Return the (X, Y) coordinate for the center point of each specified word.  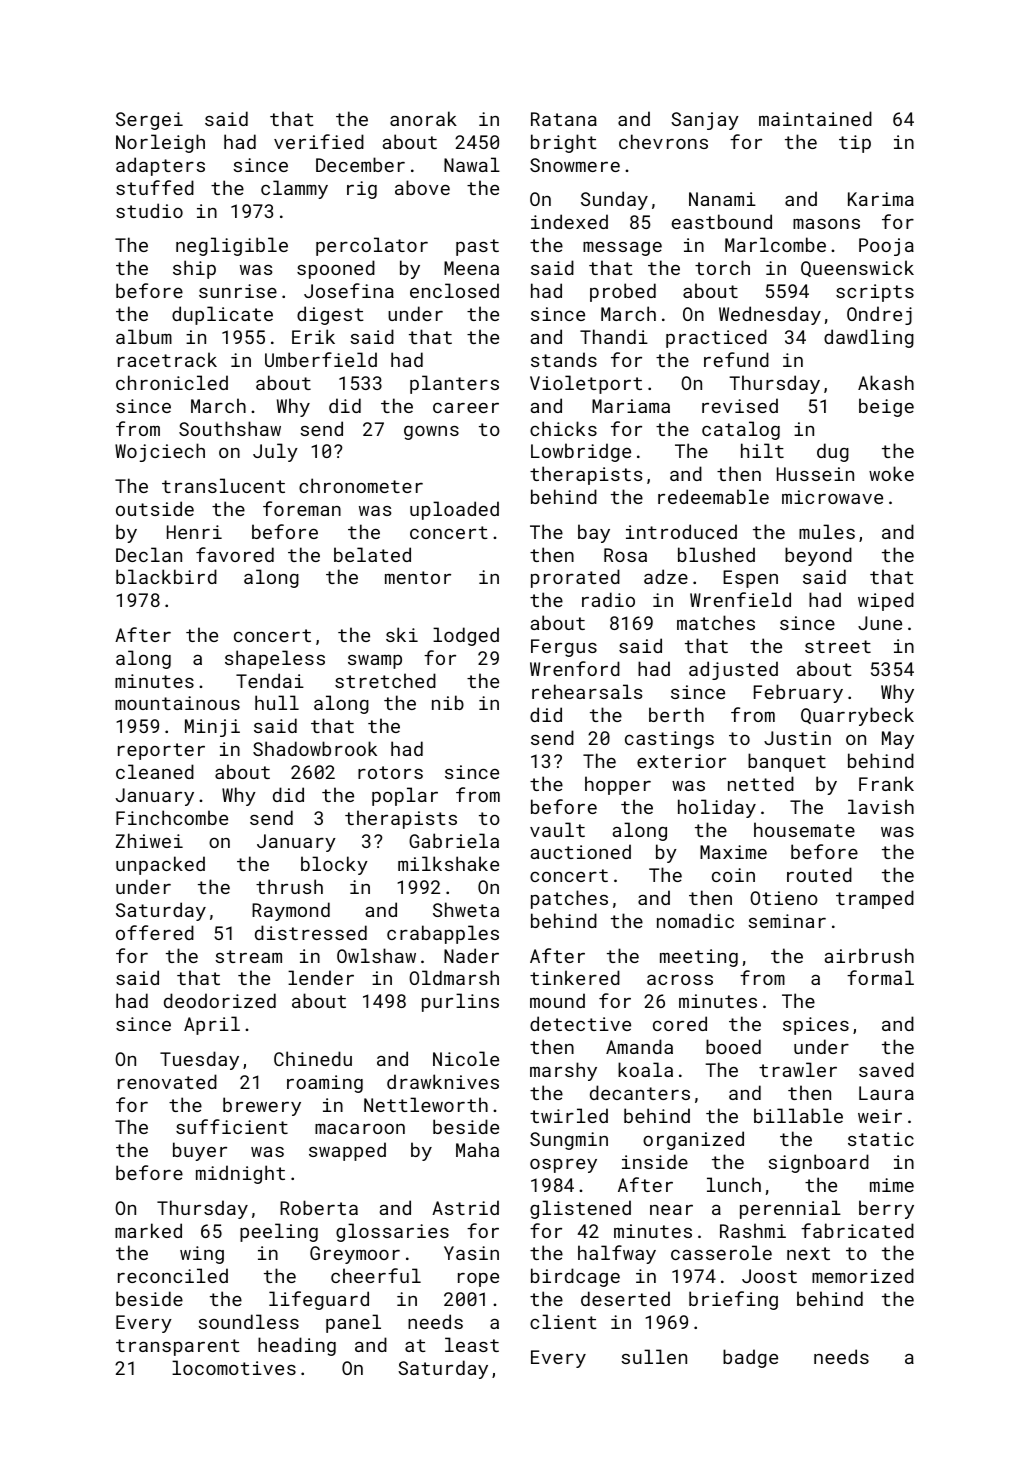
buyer (200, 1151)
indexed (569, 221)
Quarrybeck (857, 716)
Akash (886, 382)
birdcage (575, 1277)
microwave (832, 497)
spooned (336, 269)
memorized (863, 1275)
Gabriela (454, 840)
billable (798, 1115)
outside (155, 508)
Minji (212, 728)
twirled (569, 1115)
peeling (279, 1232)
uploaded (454, 510)
